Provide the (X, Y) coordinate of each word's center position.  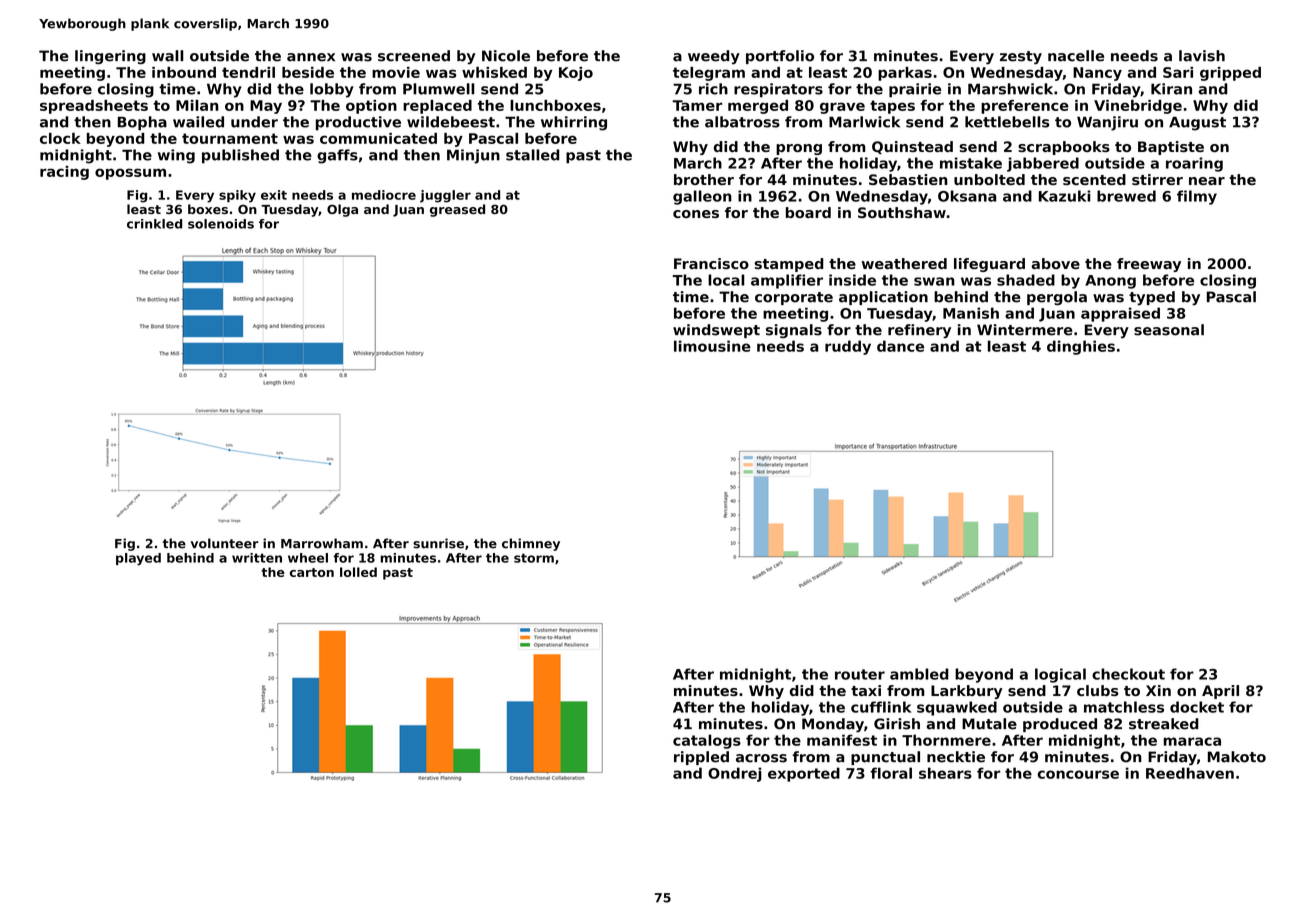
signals (794, 331)
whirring (574, 123)
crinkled (154, 224)
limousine (712, 346)
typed (1152, 298)
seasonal (1169, 330)
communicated (378, 138)
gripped (1230, 74)
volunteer (225, 543)
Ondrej (735, 774)
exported (804, 774)
